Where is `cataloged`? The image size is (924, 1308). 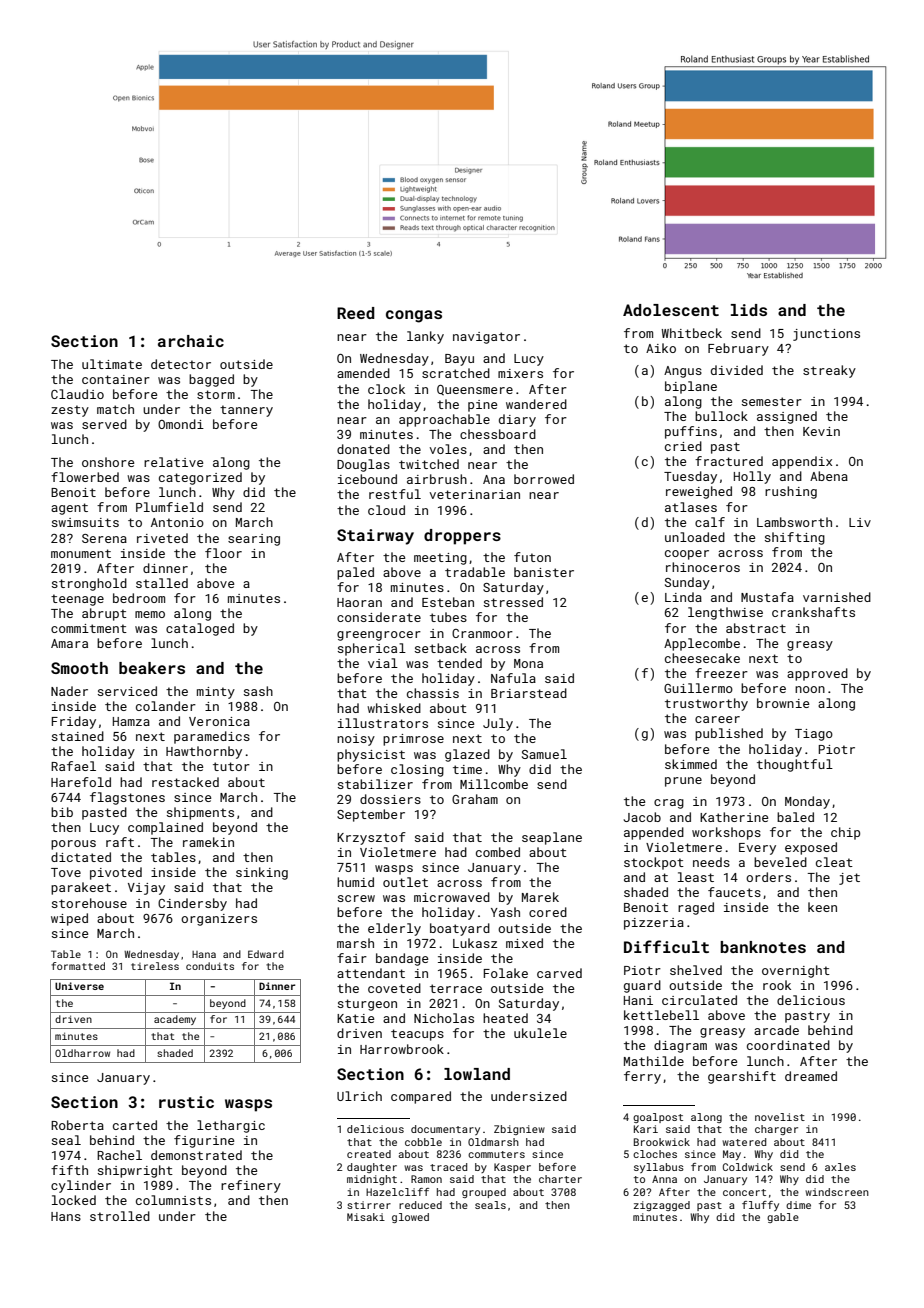
cataloged is located at coordinates (200, 629).
